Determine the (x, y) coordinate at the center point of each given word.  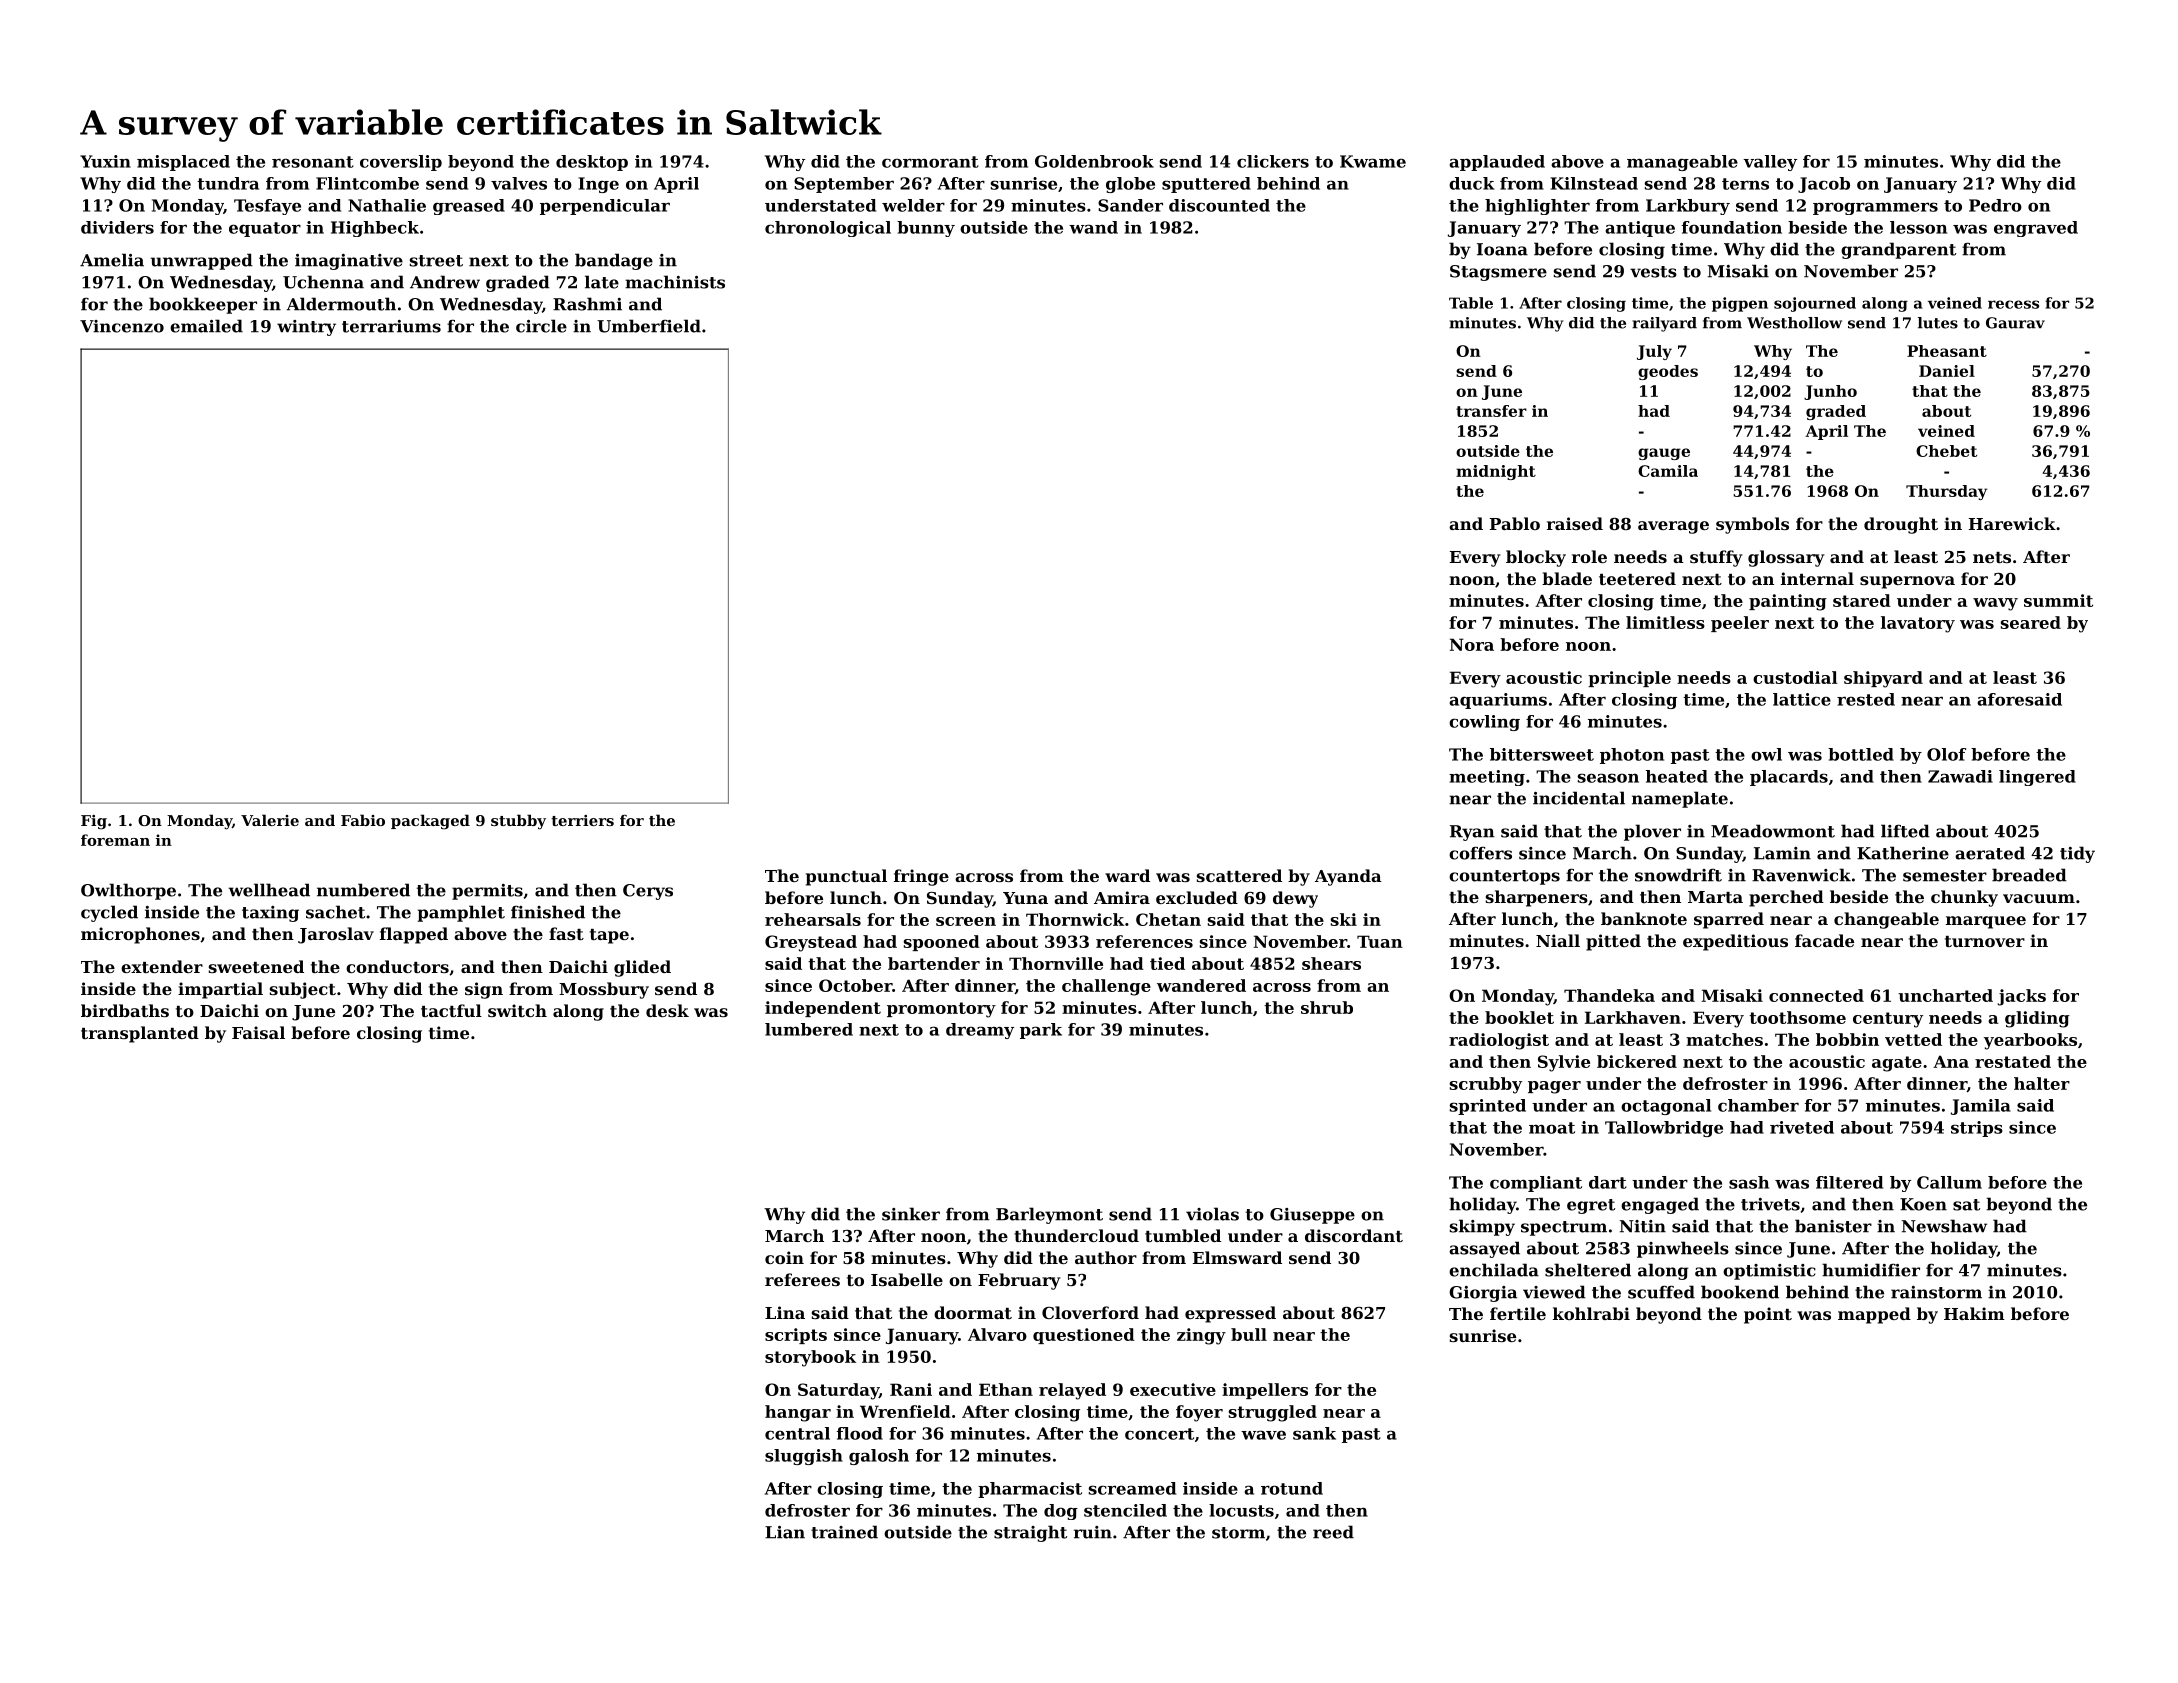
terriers (582, 820)
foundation (1732, 227)
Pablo (1515, 523)
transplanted (140, 1034)
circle (541, 326)
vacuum (2039, 898)
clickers (1273, 161)
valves (519, 183)
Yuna (1025, 898)
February (1019, 1281)
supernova (1907, 582)
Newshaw (1944, 1226)
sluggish (804, 1457)
